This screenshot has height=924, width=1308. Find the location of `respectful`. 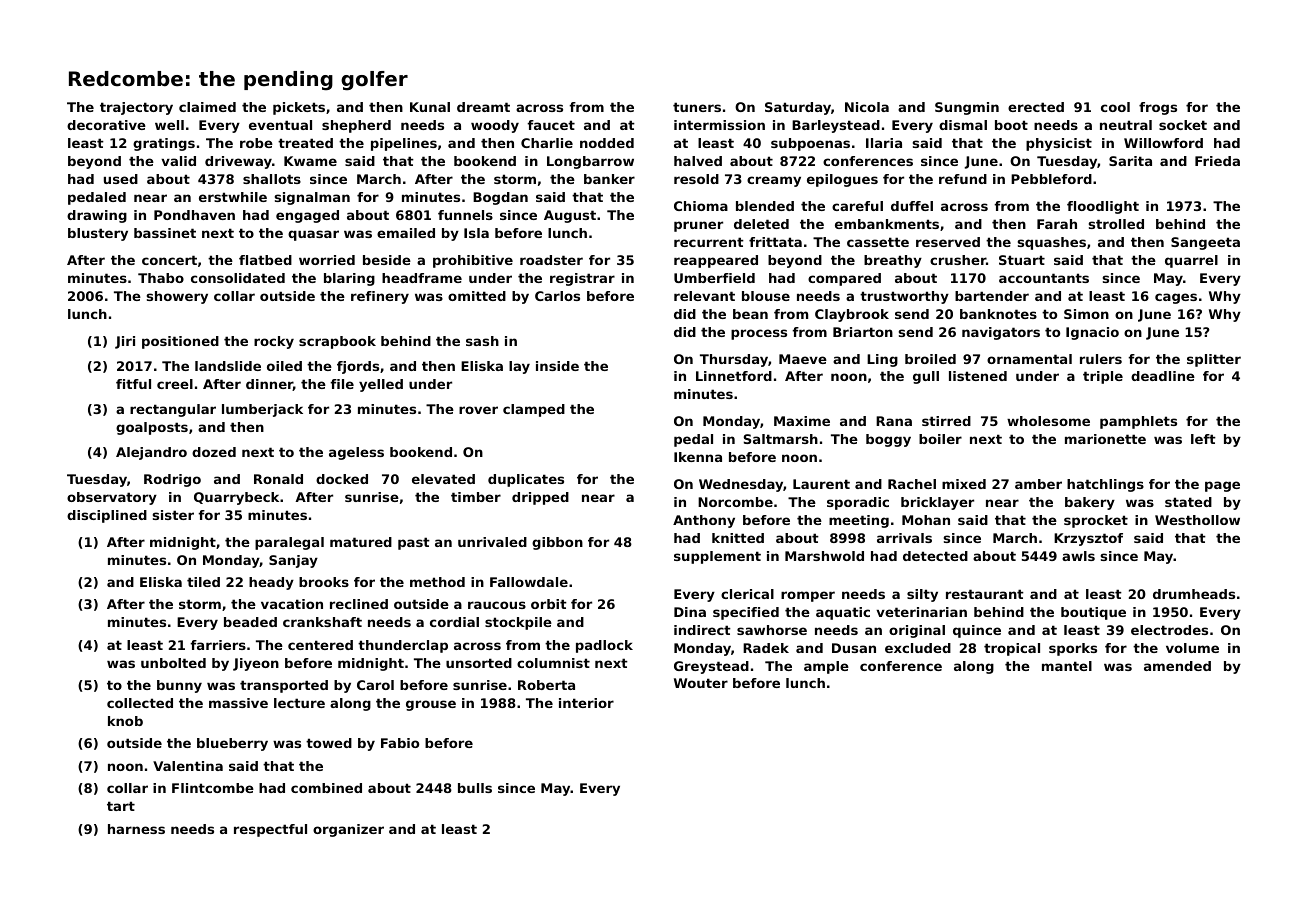

respectful is located at coordinates (270, 830).
